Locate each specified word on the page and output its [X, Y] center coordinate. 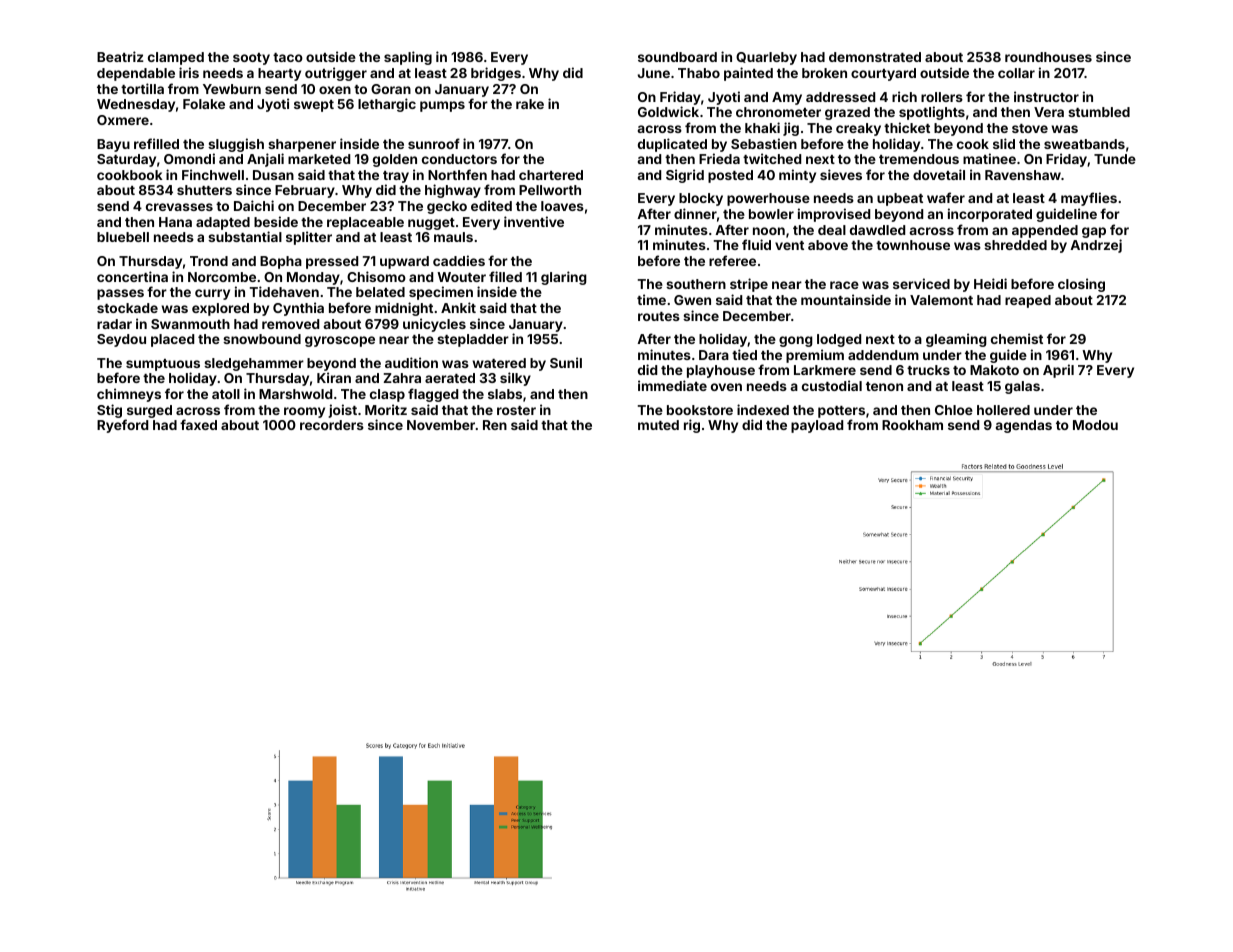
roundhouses [1048, 57]
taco [288, 57]
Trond [209, 261]
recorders [332, 425]
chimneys [129, 395]
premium [815, 356]
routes [659, 316]
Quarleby [766, 58]
